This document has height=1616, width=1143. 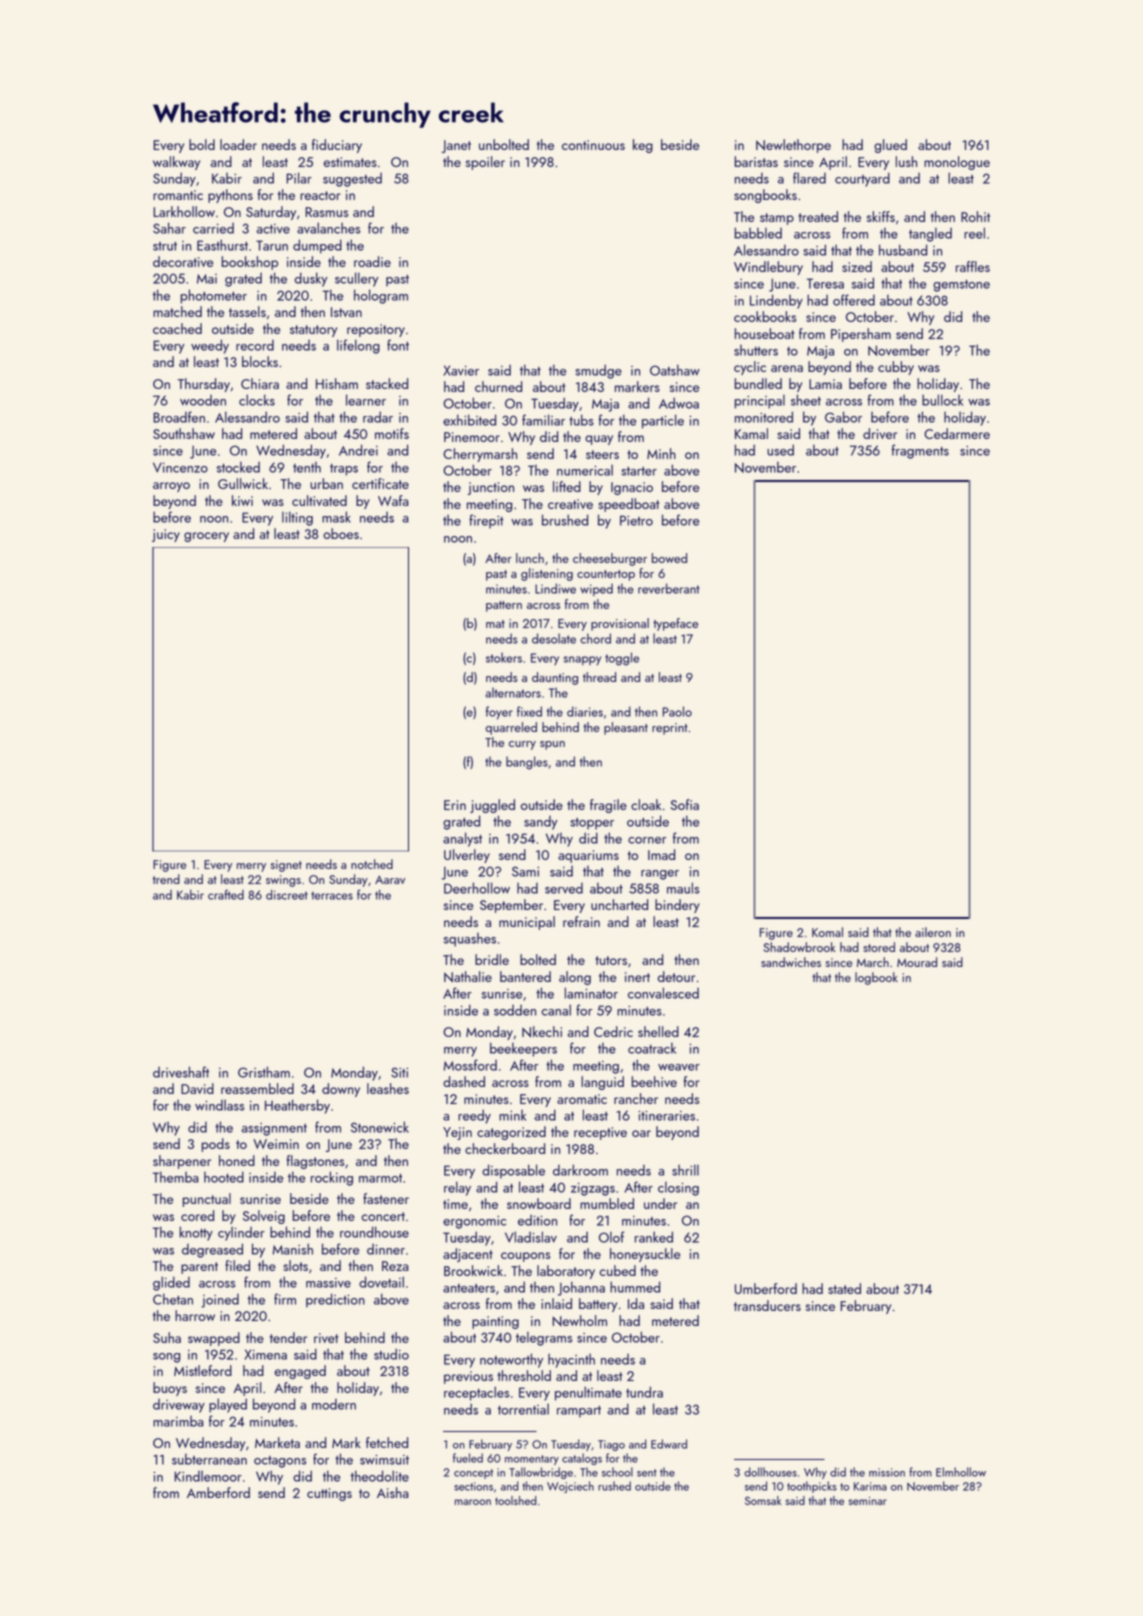 What do you see at coordinates (646, 804) in the document?
I see `cloak` at bounding box center [646, 804].
